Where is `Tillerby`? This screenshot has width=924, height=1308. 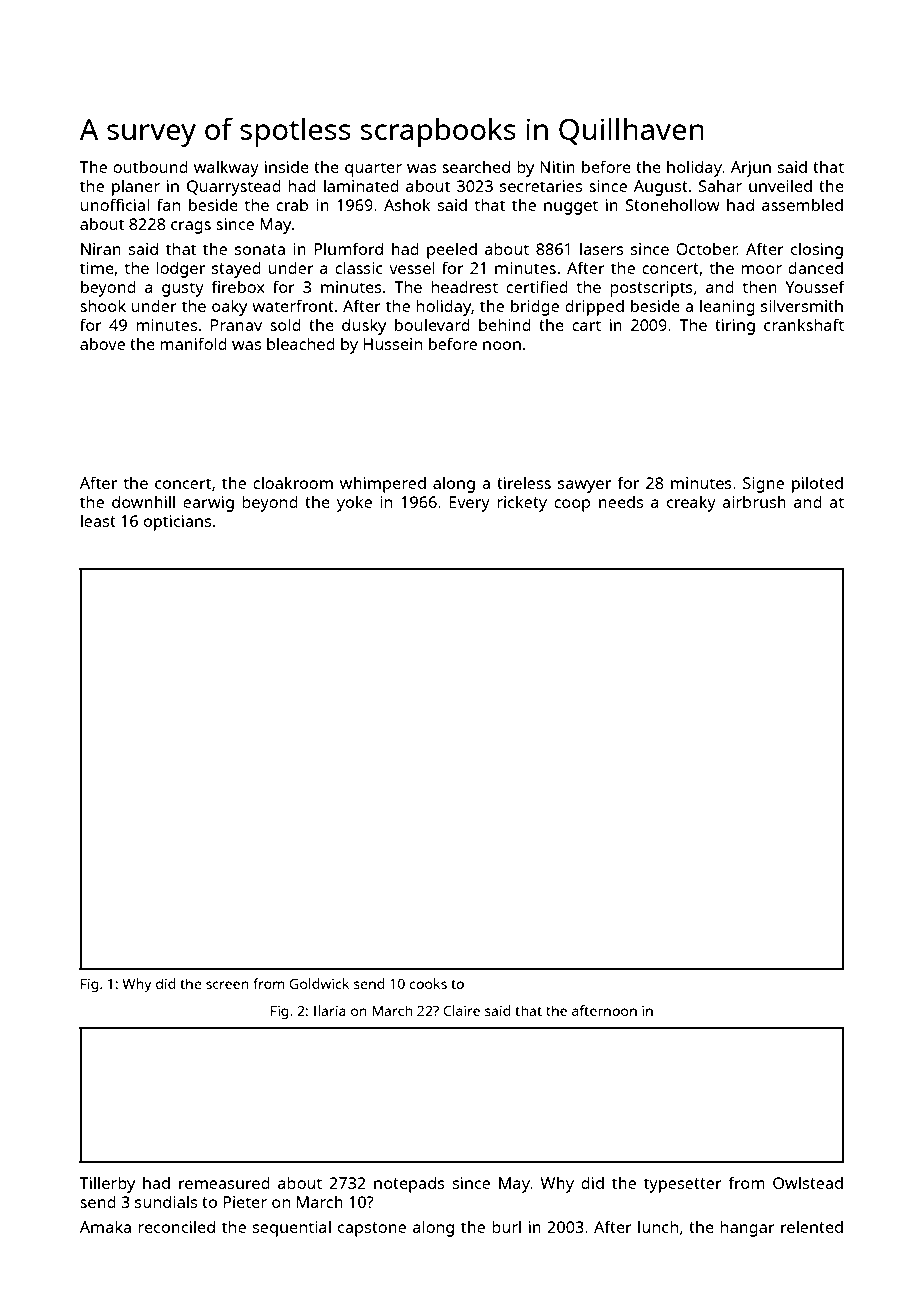 Tillerby is located at coordinates (107, 1184).
